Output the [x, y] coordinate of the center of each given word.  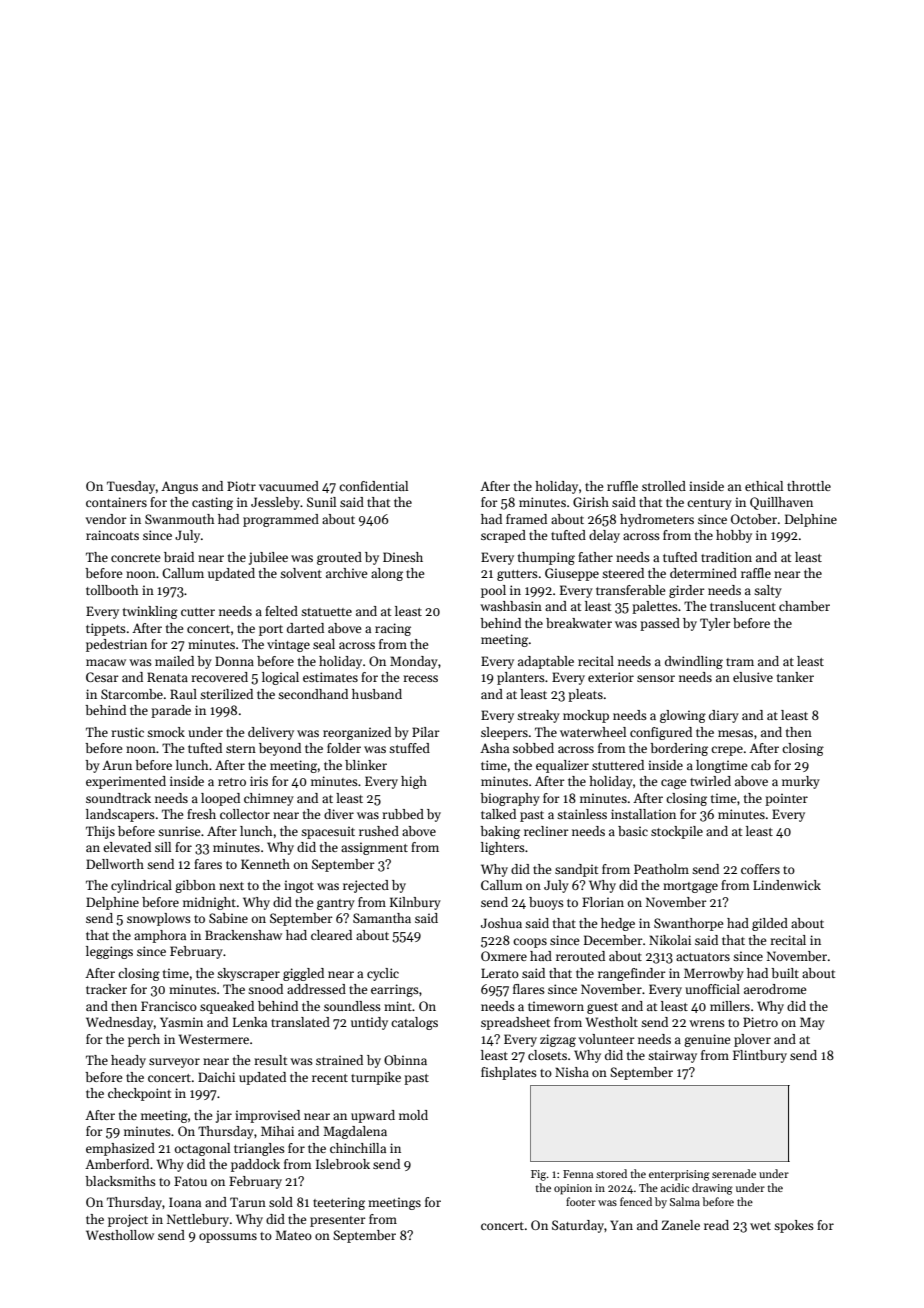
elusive [753, 677]
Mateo [293, 1235]
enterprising [679, 1175]
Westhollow [120, 1235]
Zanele [681, 1225]
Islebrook [343, 1164]
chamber [804, 606]
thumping [546, 558]
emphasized [120, 1149]
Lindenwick [787, 885]
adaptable [546, 662]
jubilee [268, 558]
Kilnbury [415, 903]
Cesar [102, 677]
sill [163, 847]
